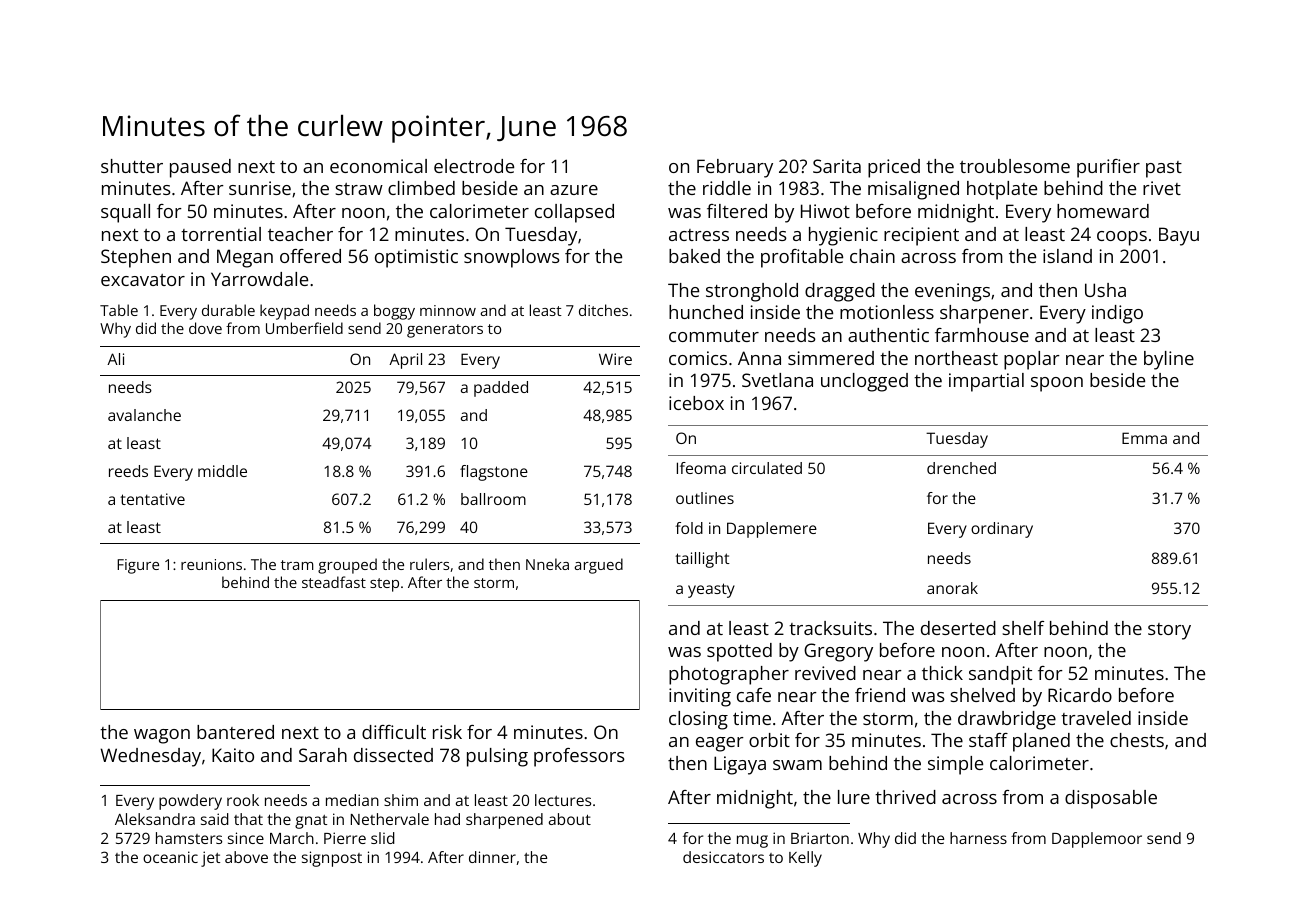  What do you see at coordinates (574, 213) in the image?
I see `collapsed` at bounding box center [574, 213].
